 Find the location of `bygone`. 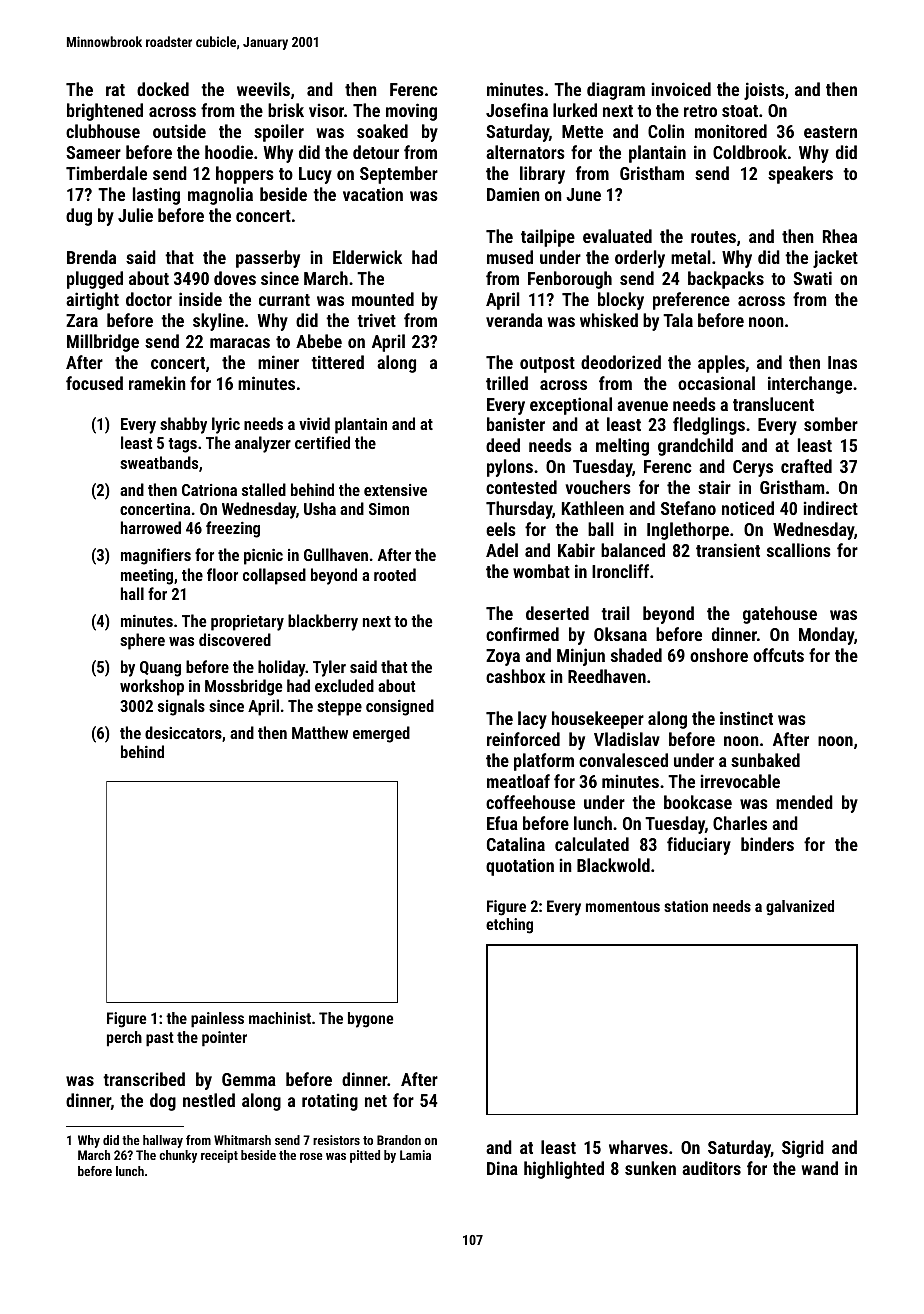

bygone is located at coordinates (370, 1020).
